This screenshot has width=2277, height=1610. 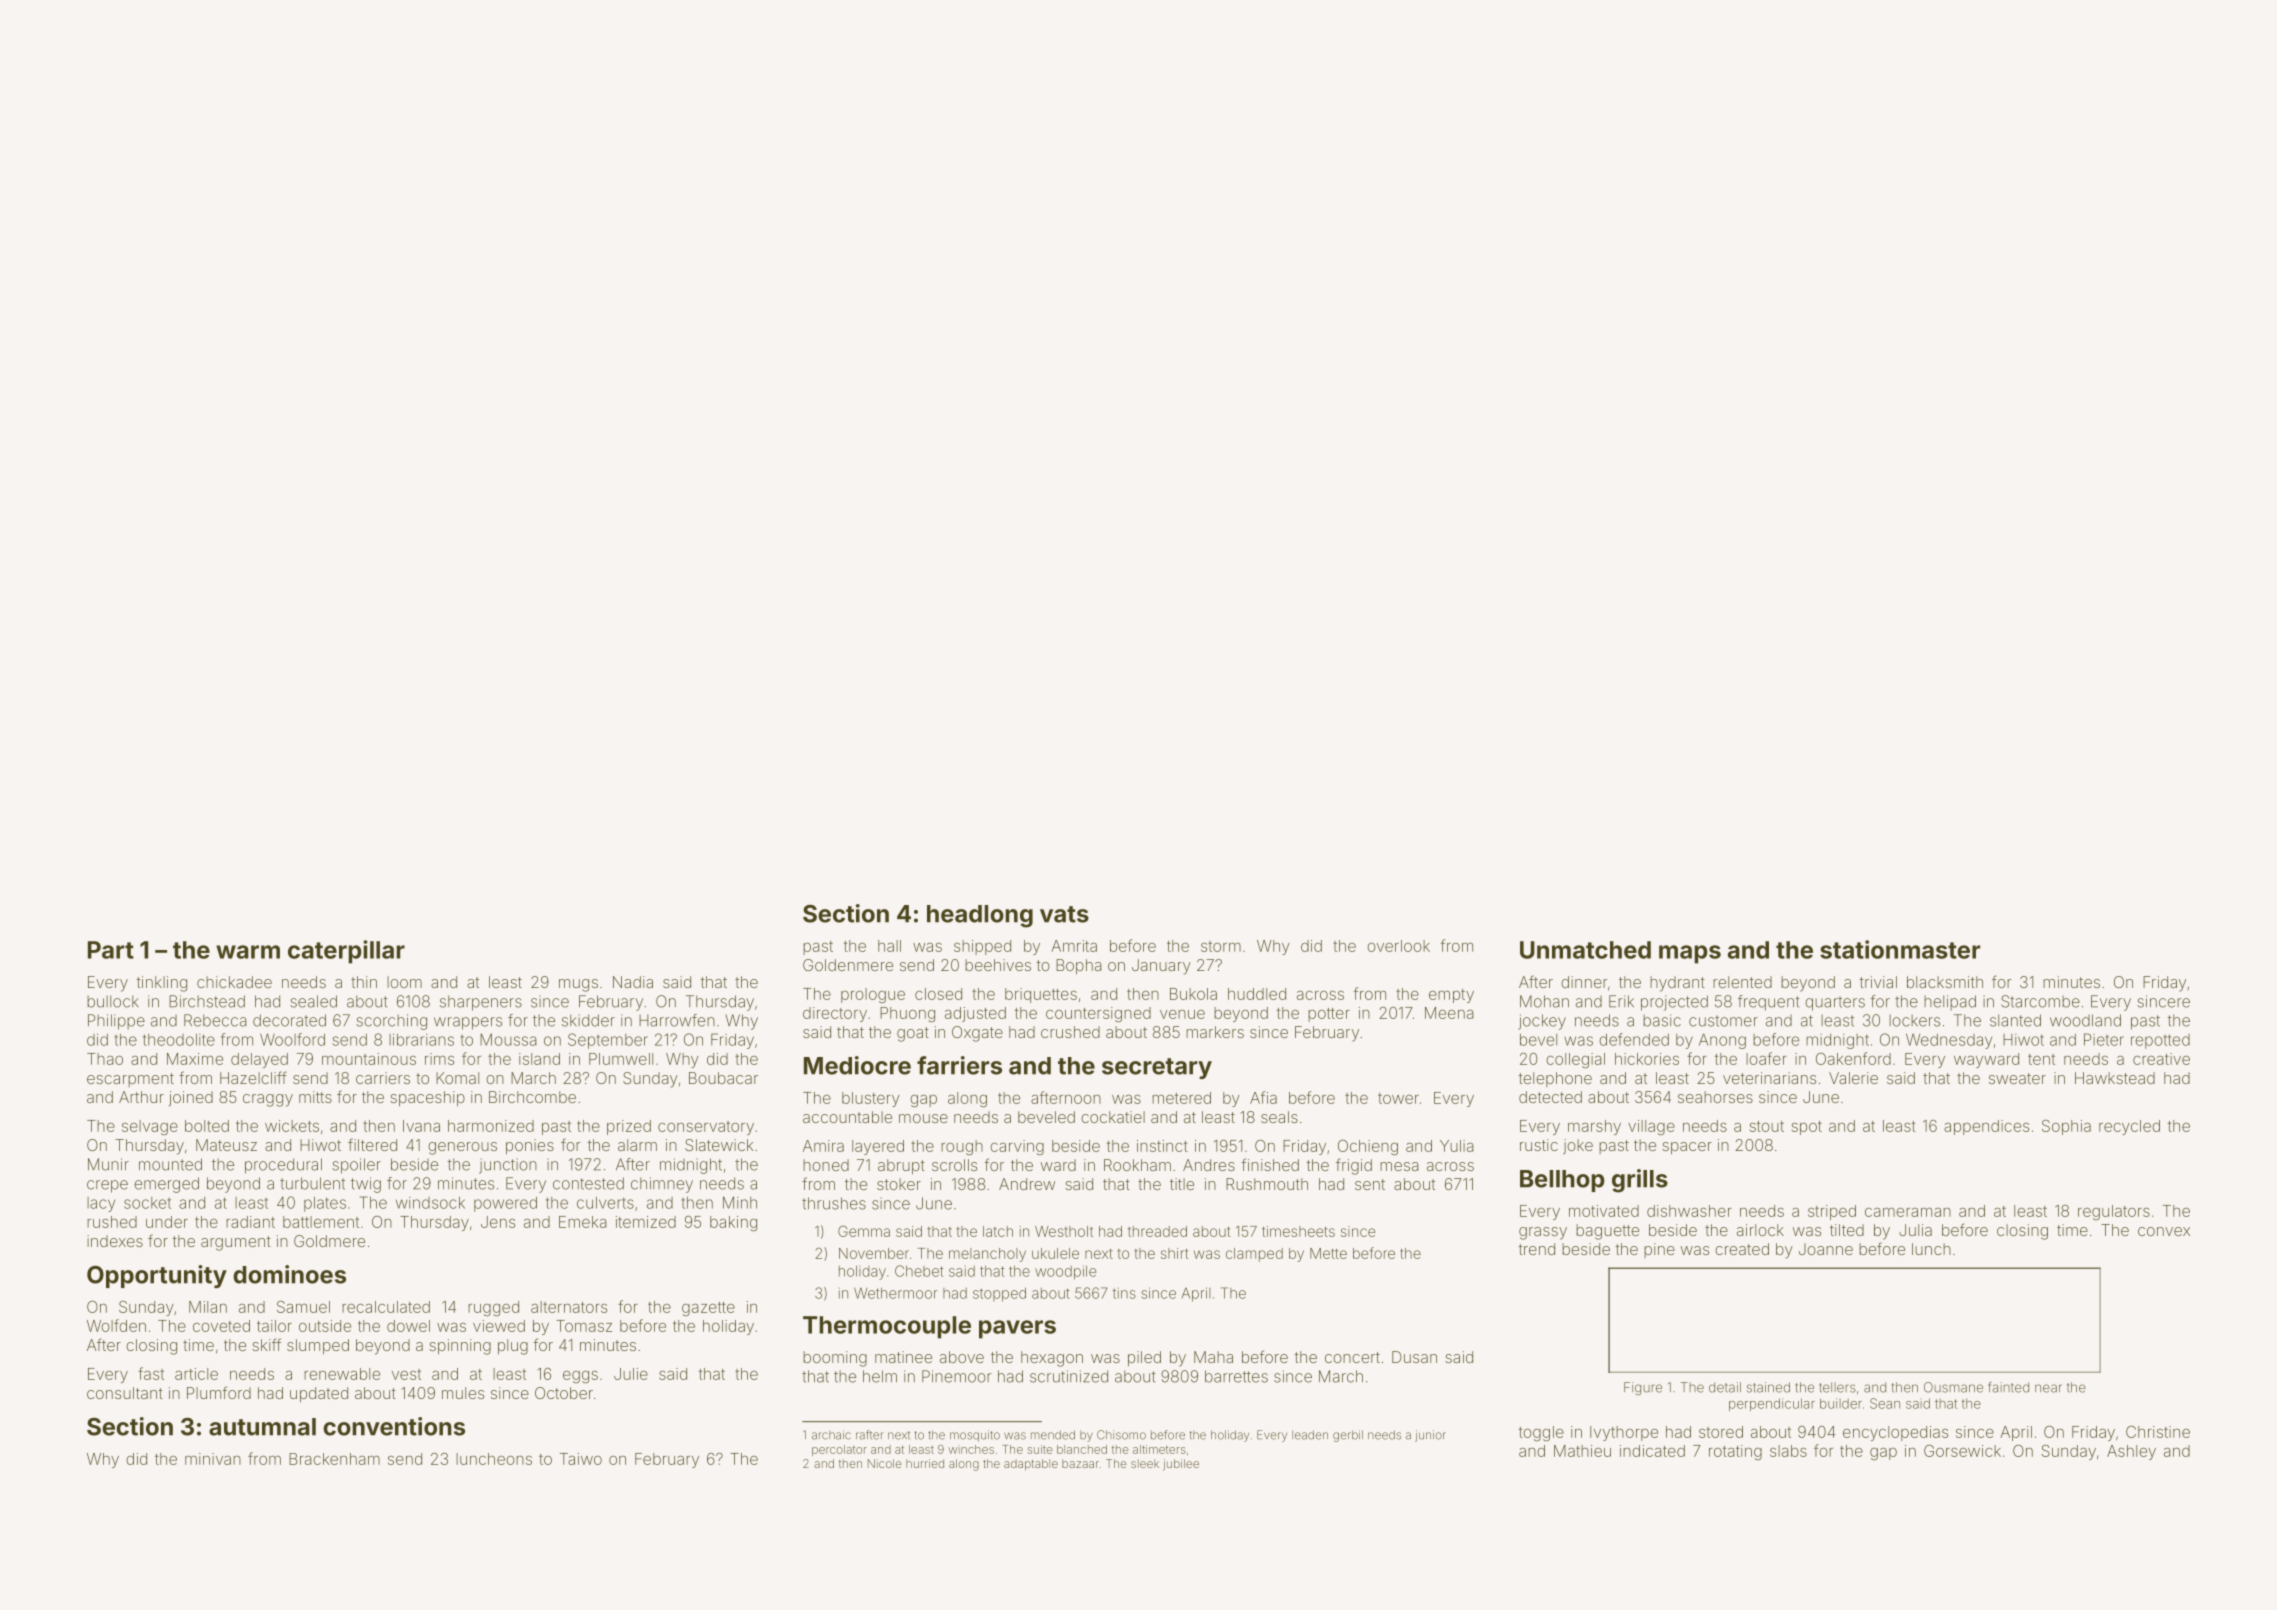 What do you see at coordinates (980, 916) in the screenshot?
I see `headlong` at bounding box center [980, 916].
